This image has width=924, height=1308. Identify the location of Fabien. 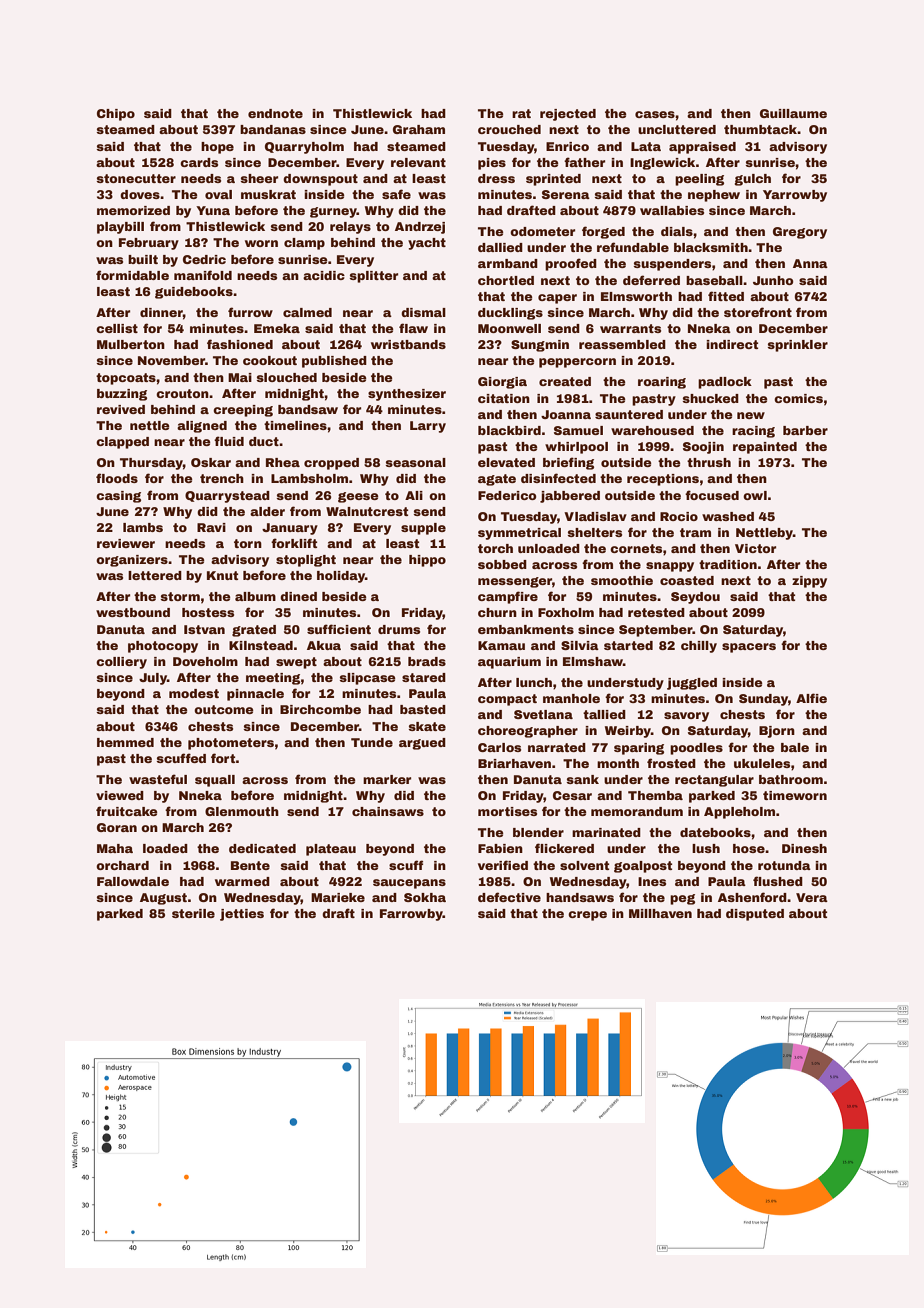
(500, 848).
